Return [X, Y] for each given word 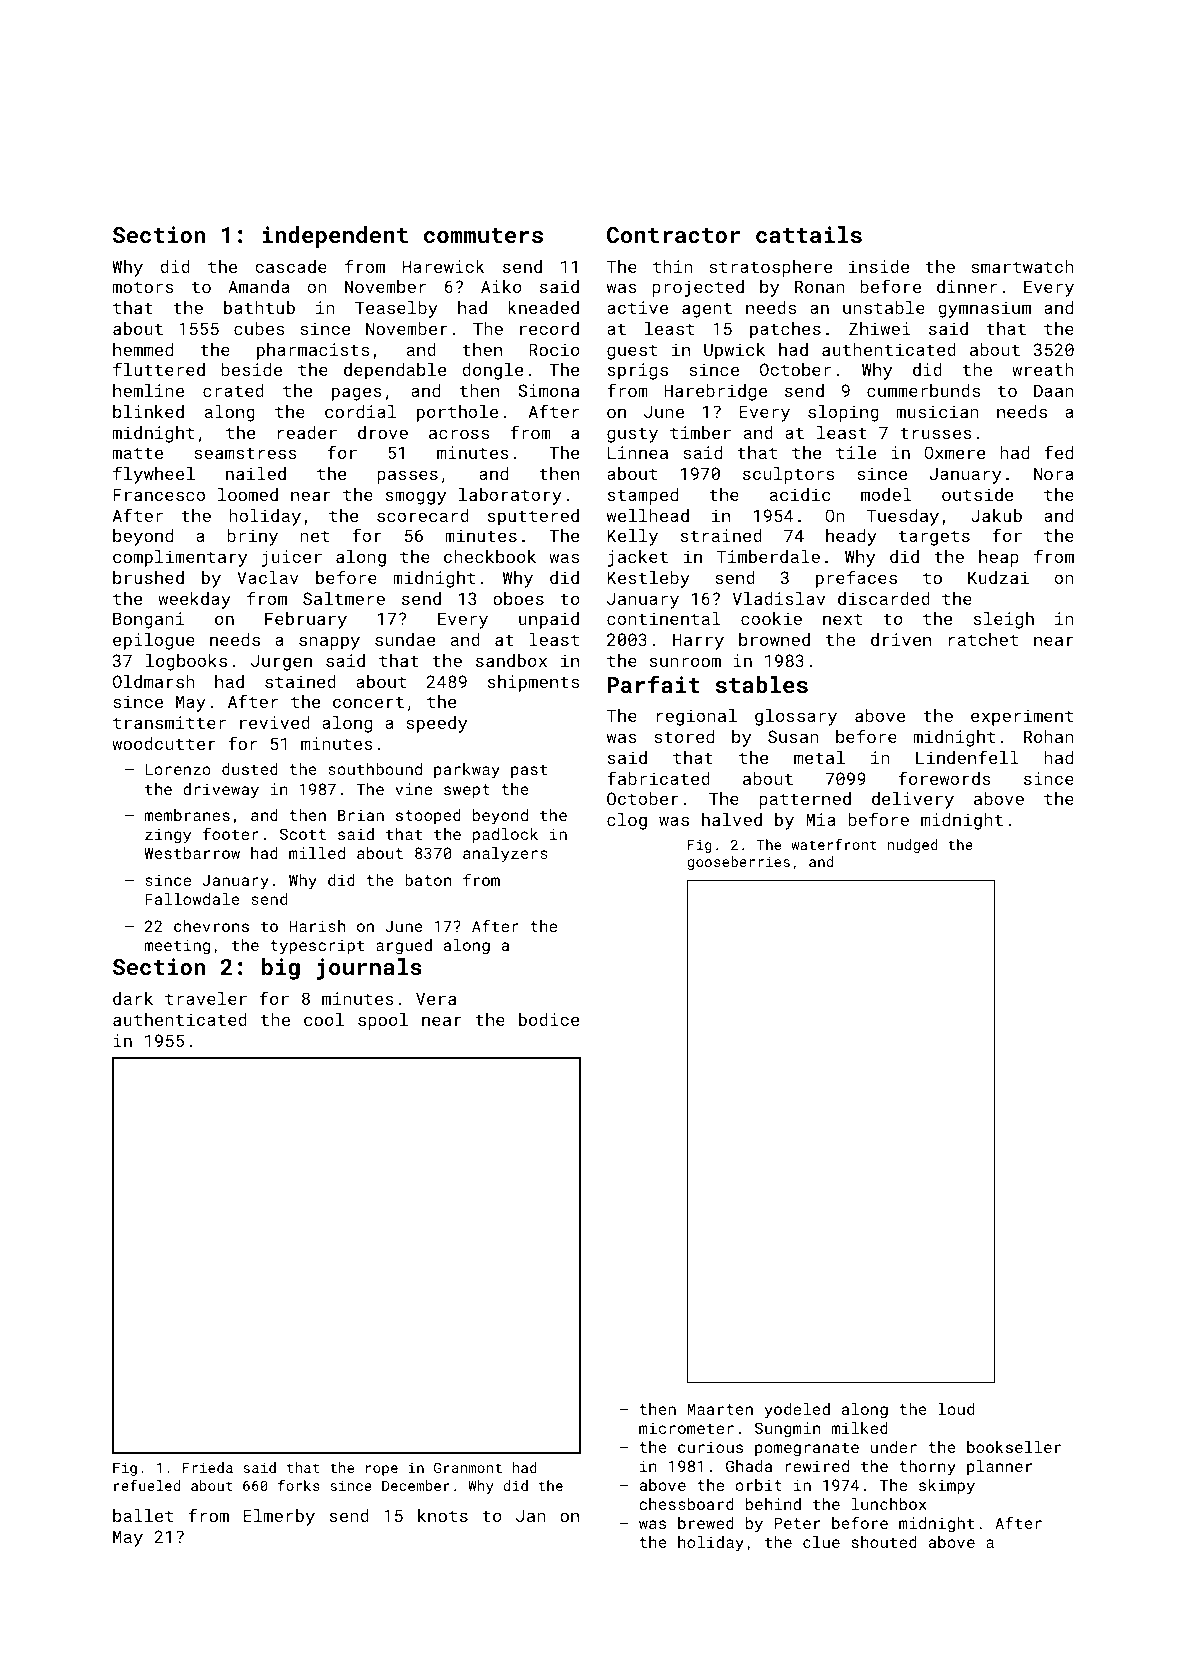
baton [428, 880]
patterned [805, 800]
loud [956, 1409]
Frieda [208, 1467]
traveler [206, 998]
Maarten [720, 1409]
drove [383, 432]
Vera [436, 998]
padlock [505, 836]
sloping [843, 413]
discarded [884, 598]
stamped [643, 496]
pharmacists [313, 351]
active [637, 307]
